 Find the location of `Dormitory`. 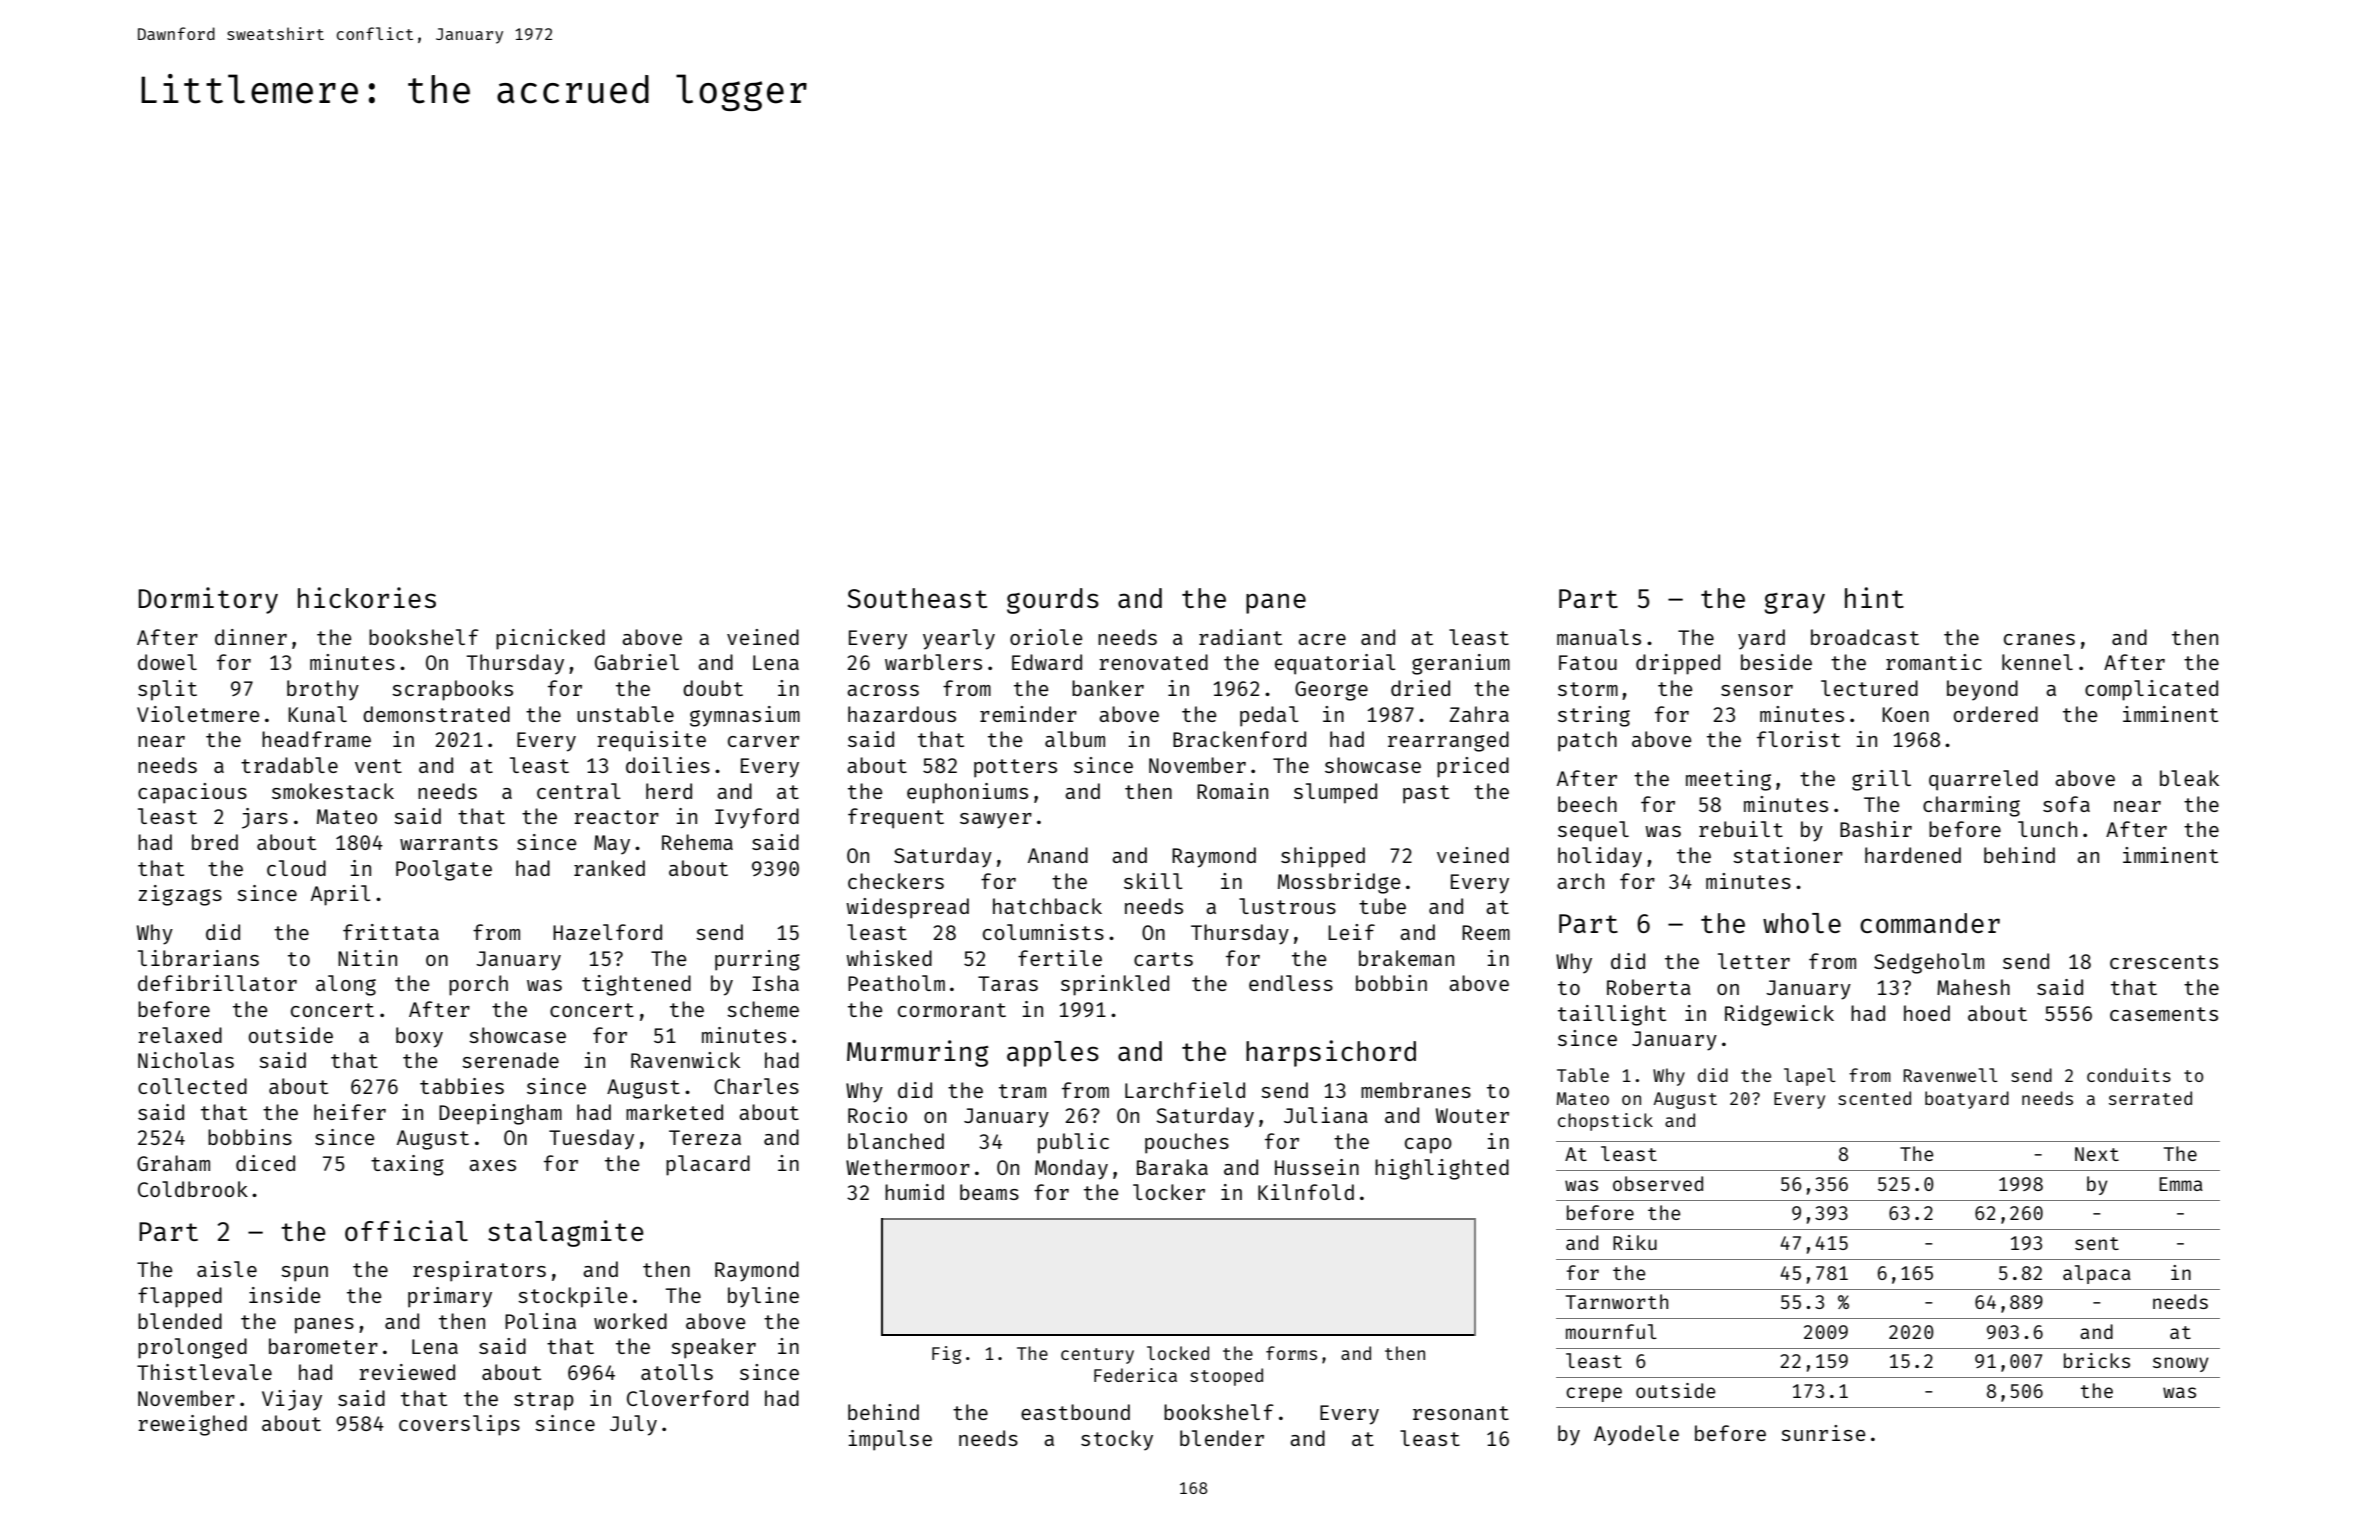

Dormitory is located at coordinates (208, 600).
